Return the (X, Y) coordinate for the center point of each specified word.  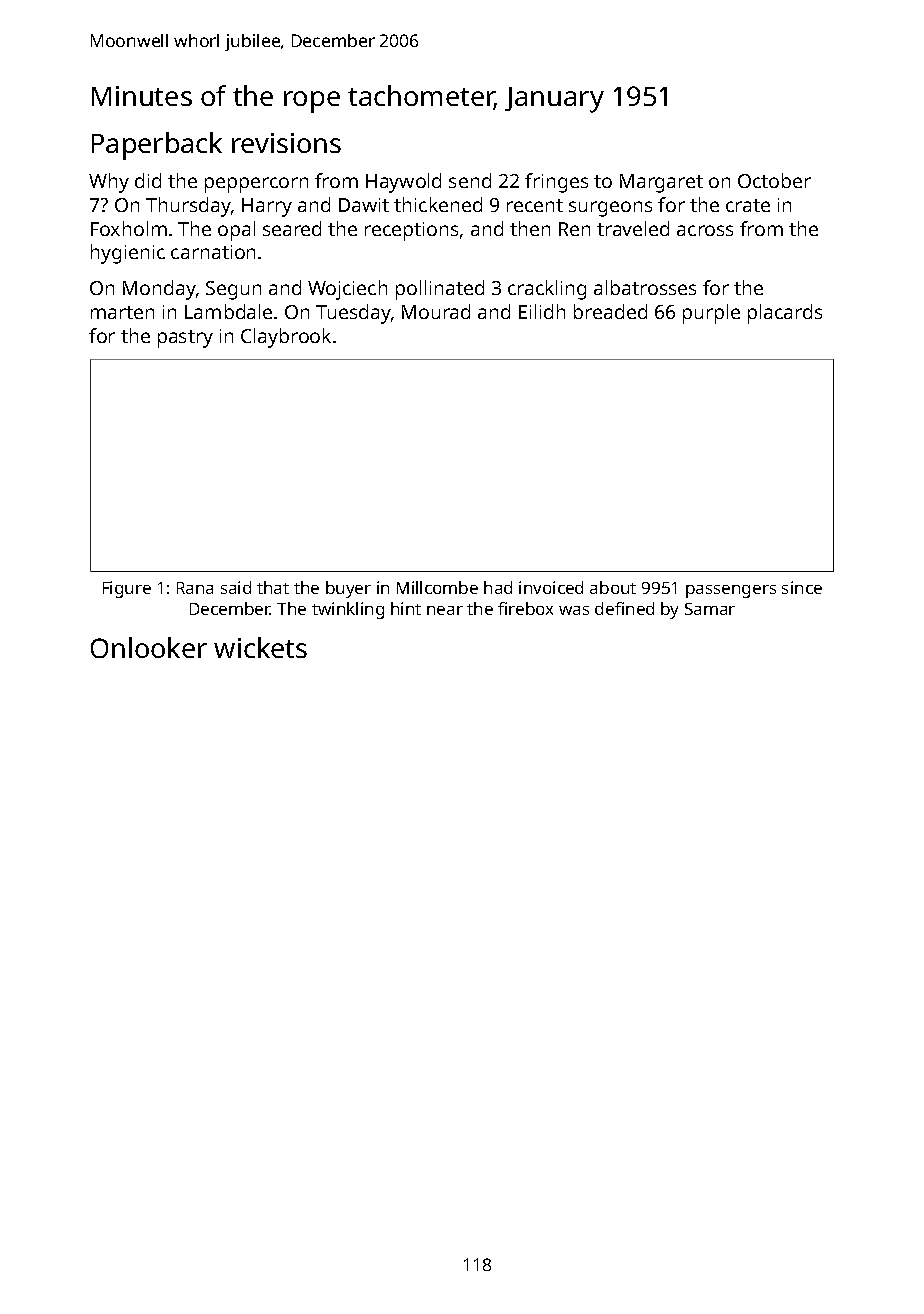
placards (785, 314)
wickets (260, 647)
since (802, 587)
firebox (525, 608)
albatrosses (645, 287)
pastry (185, 339)
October (774, 180)
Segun (233, 290)
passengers (731, 591)
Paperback (157, 146)
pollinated (440, 290)
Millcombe (437, 587)
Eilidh (542, 311)
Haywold (403, 183)
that (273, 587)
